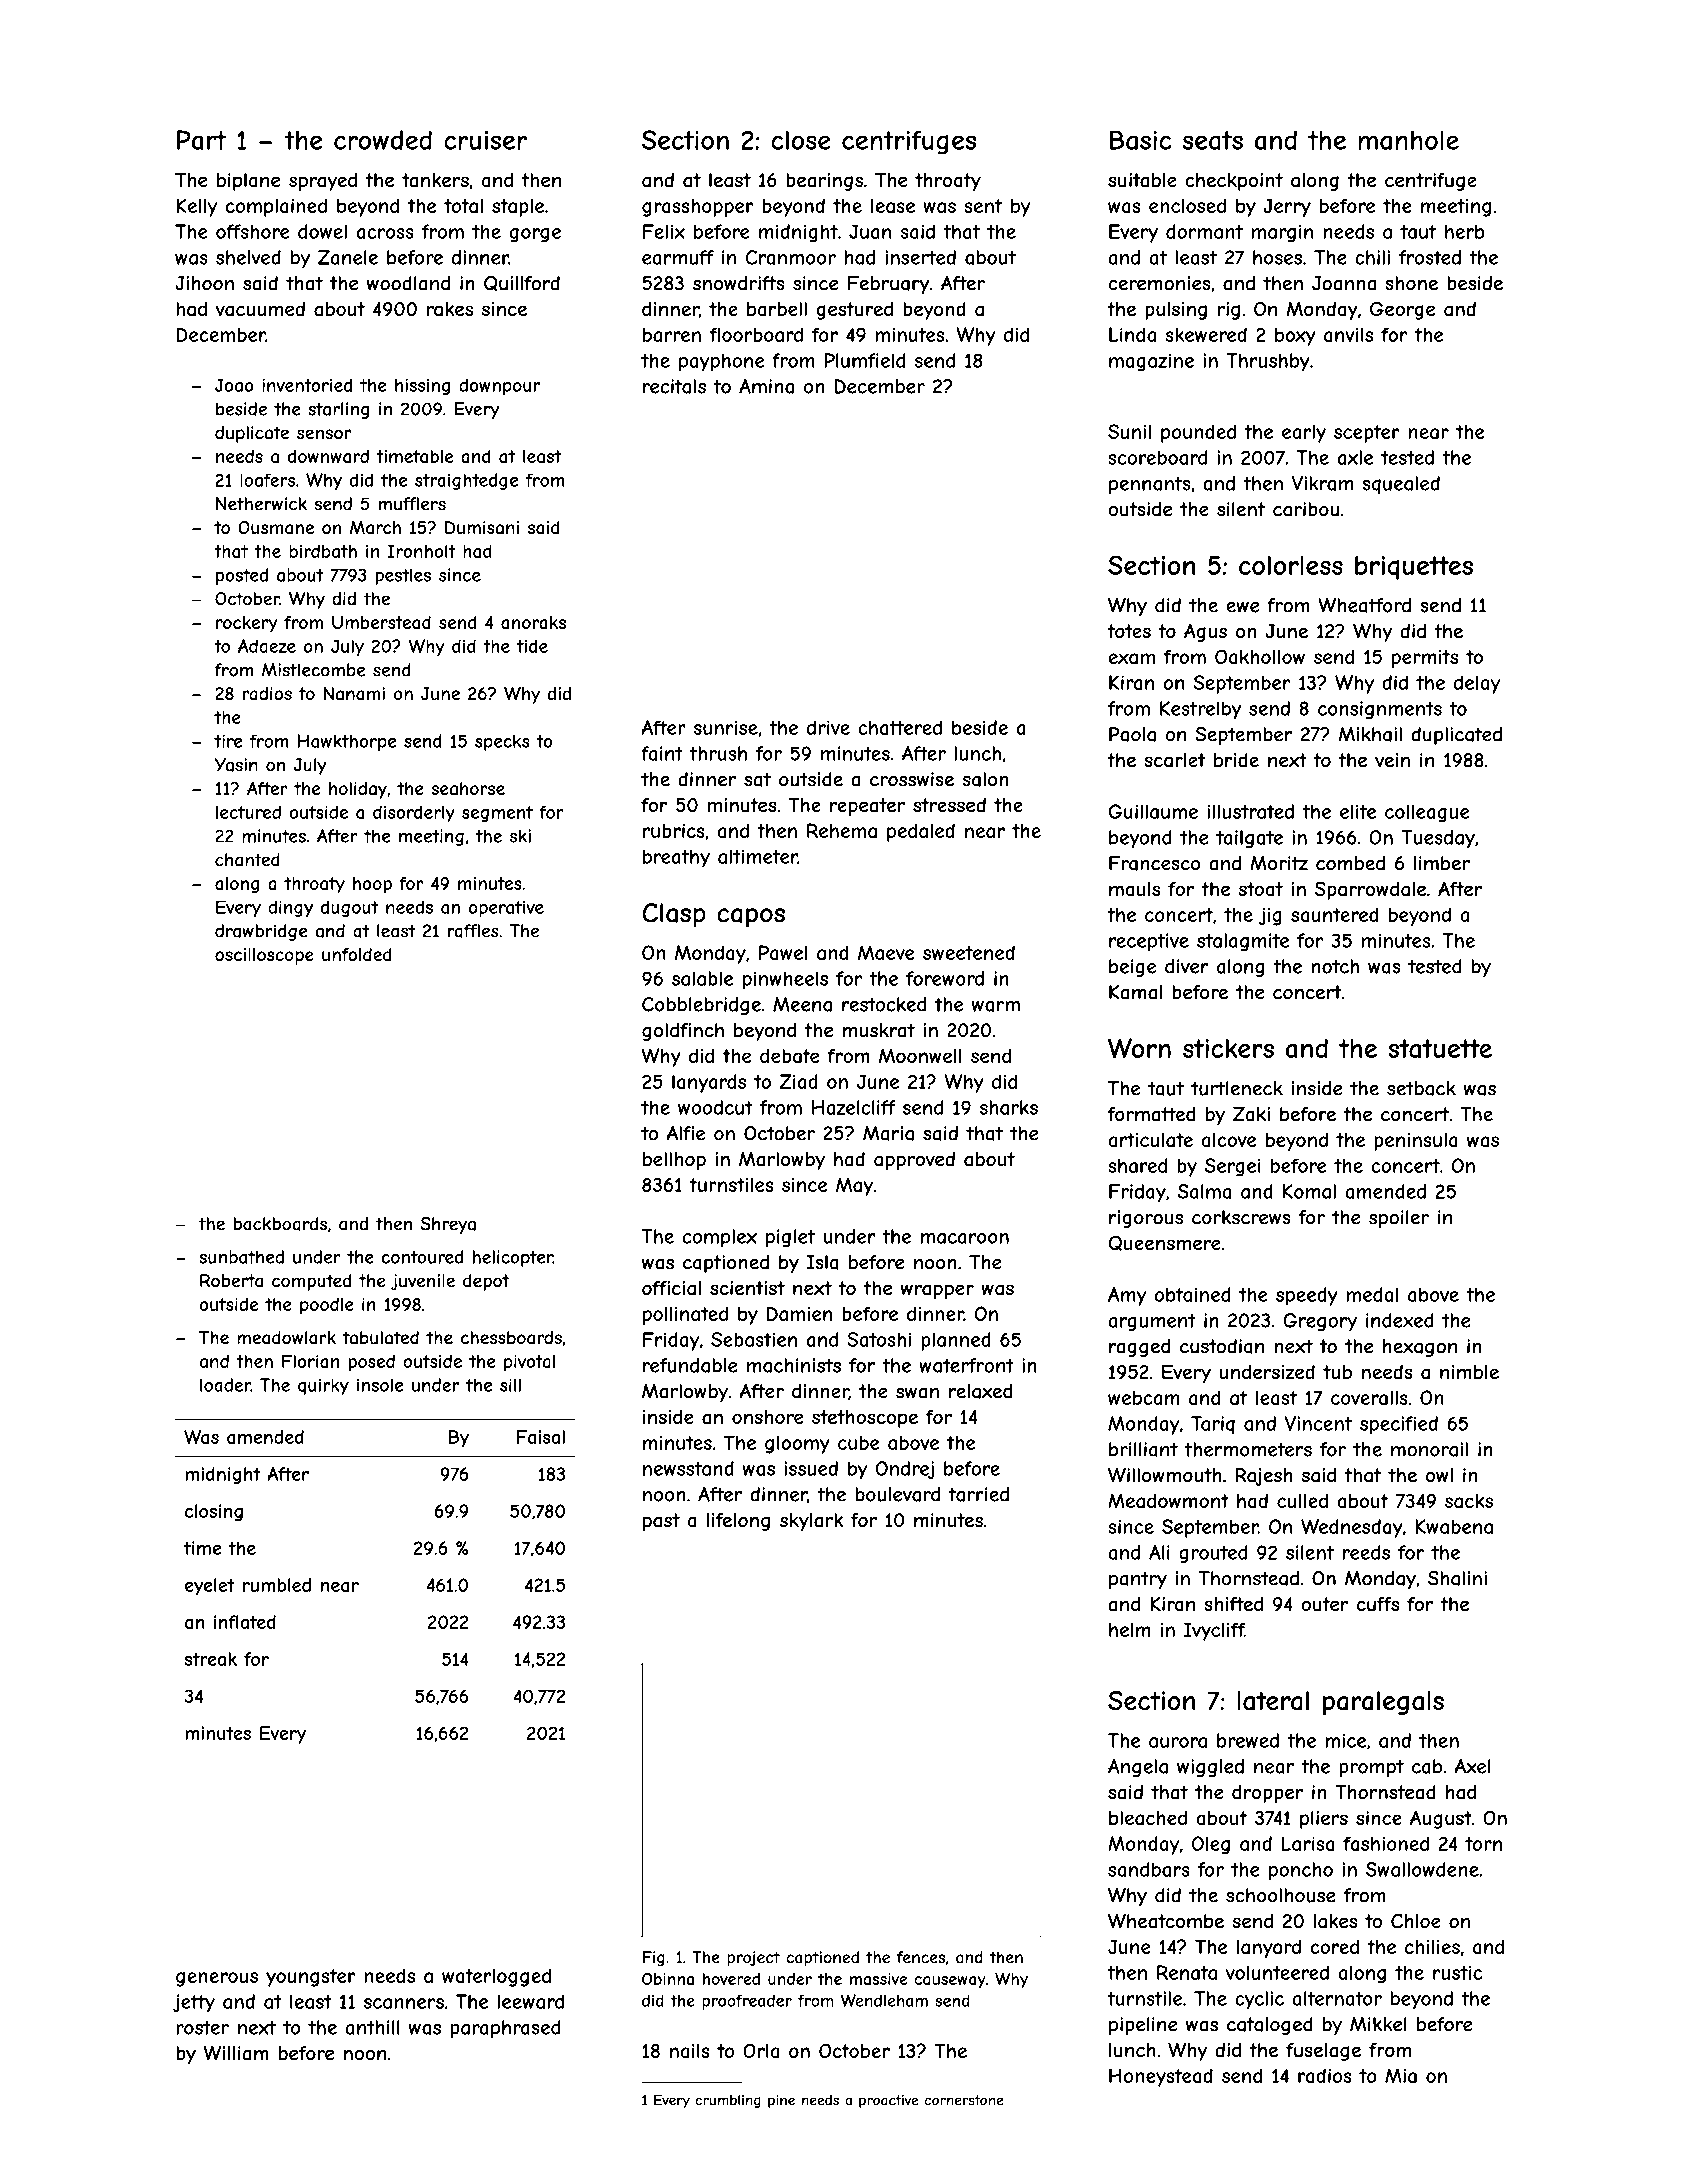  What do you see at coordinates (1440, 1048) in the image?
I see `statuette` at bounding box center [1440, 1048].
